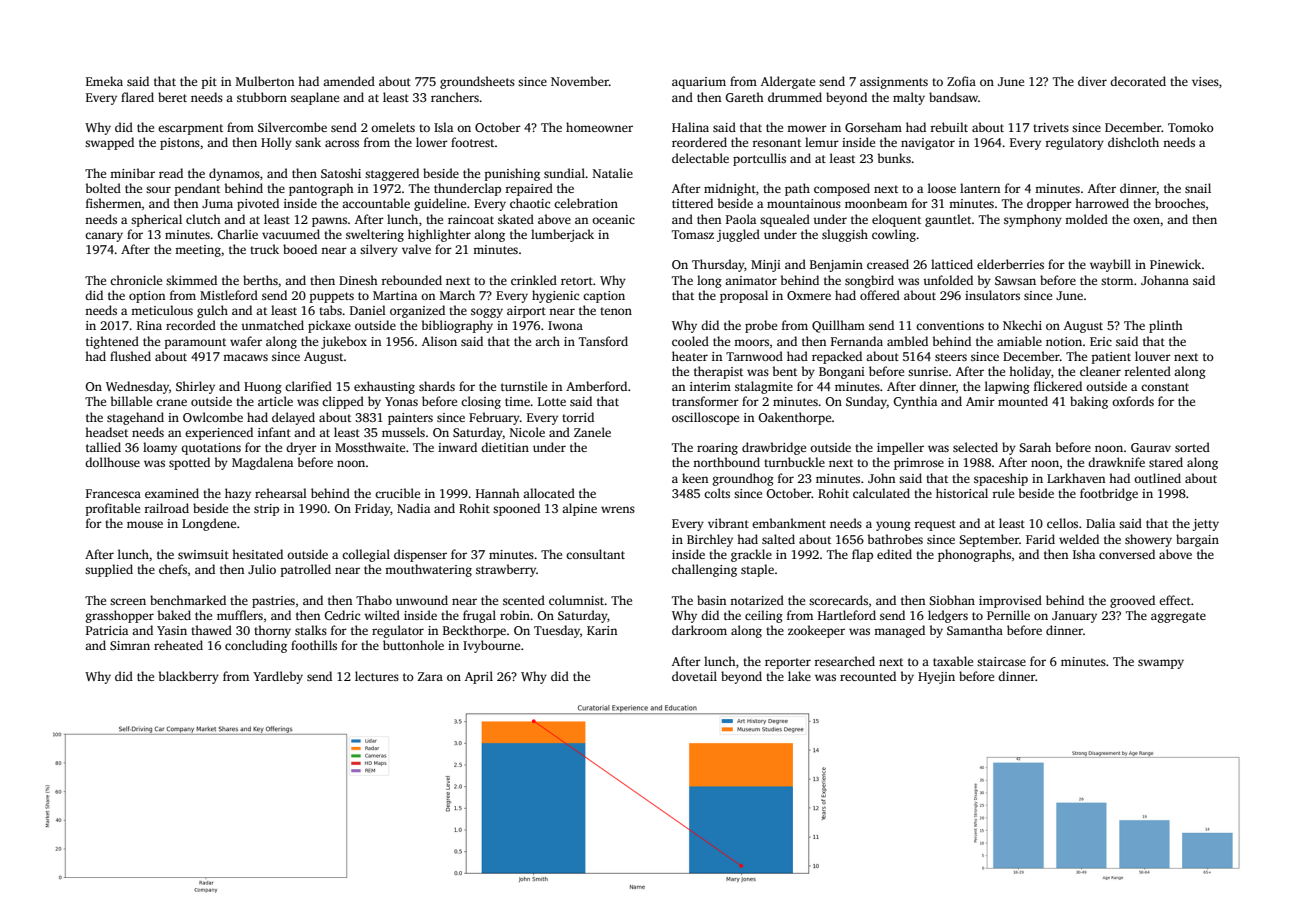  What do you see at coordinates (314, 645) in the screenshot?
I see `foothills` at bounding box center [314, 645].
